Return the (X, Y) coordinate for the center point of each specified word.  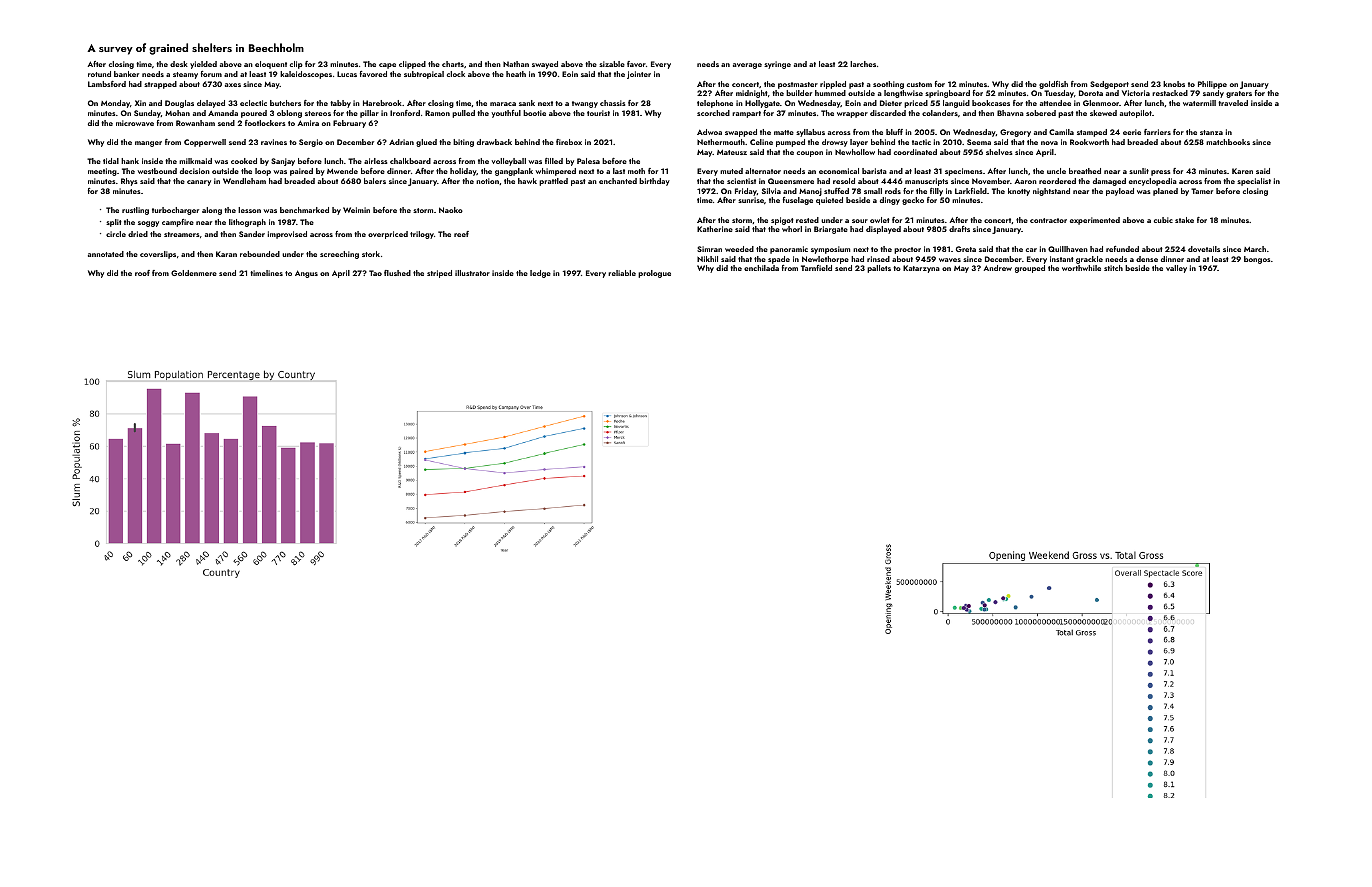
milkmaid (195, 161)
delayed (211, 104)
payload (1120, 192)
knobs (1174, 84)
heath (516, 74)
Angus (306, 274)
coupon (810, 154)
